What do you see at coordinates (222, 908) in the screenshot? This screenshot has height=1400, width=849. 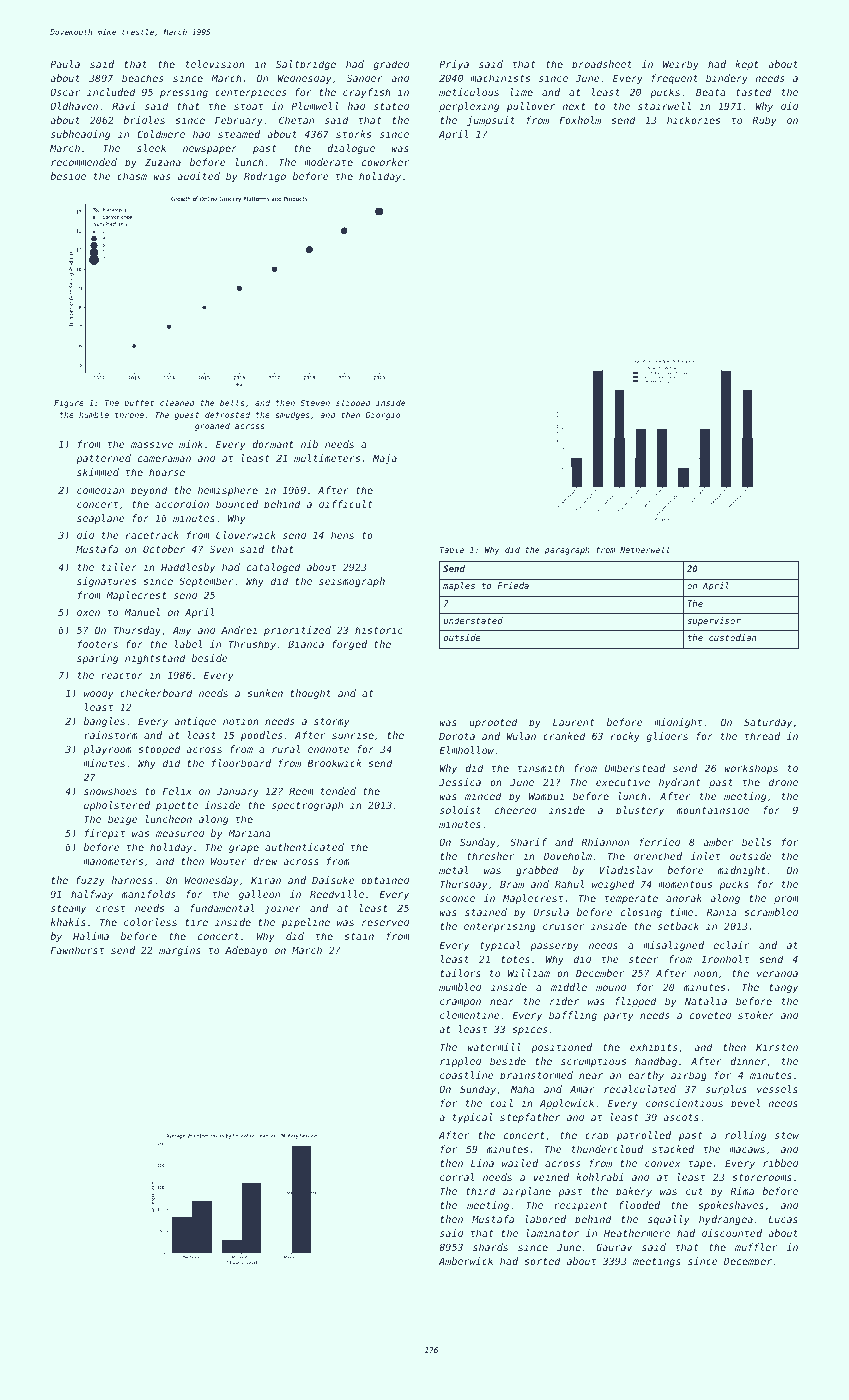 I see `fundamental` at bounding box center [222, 908].
